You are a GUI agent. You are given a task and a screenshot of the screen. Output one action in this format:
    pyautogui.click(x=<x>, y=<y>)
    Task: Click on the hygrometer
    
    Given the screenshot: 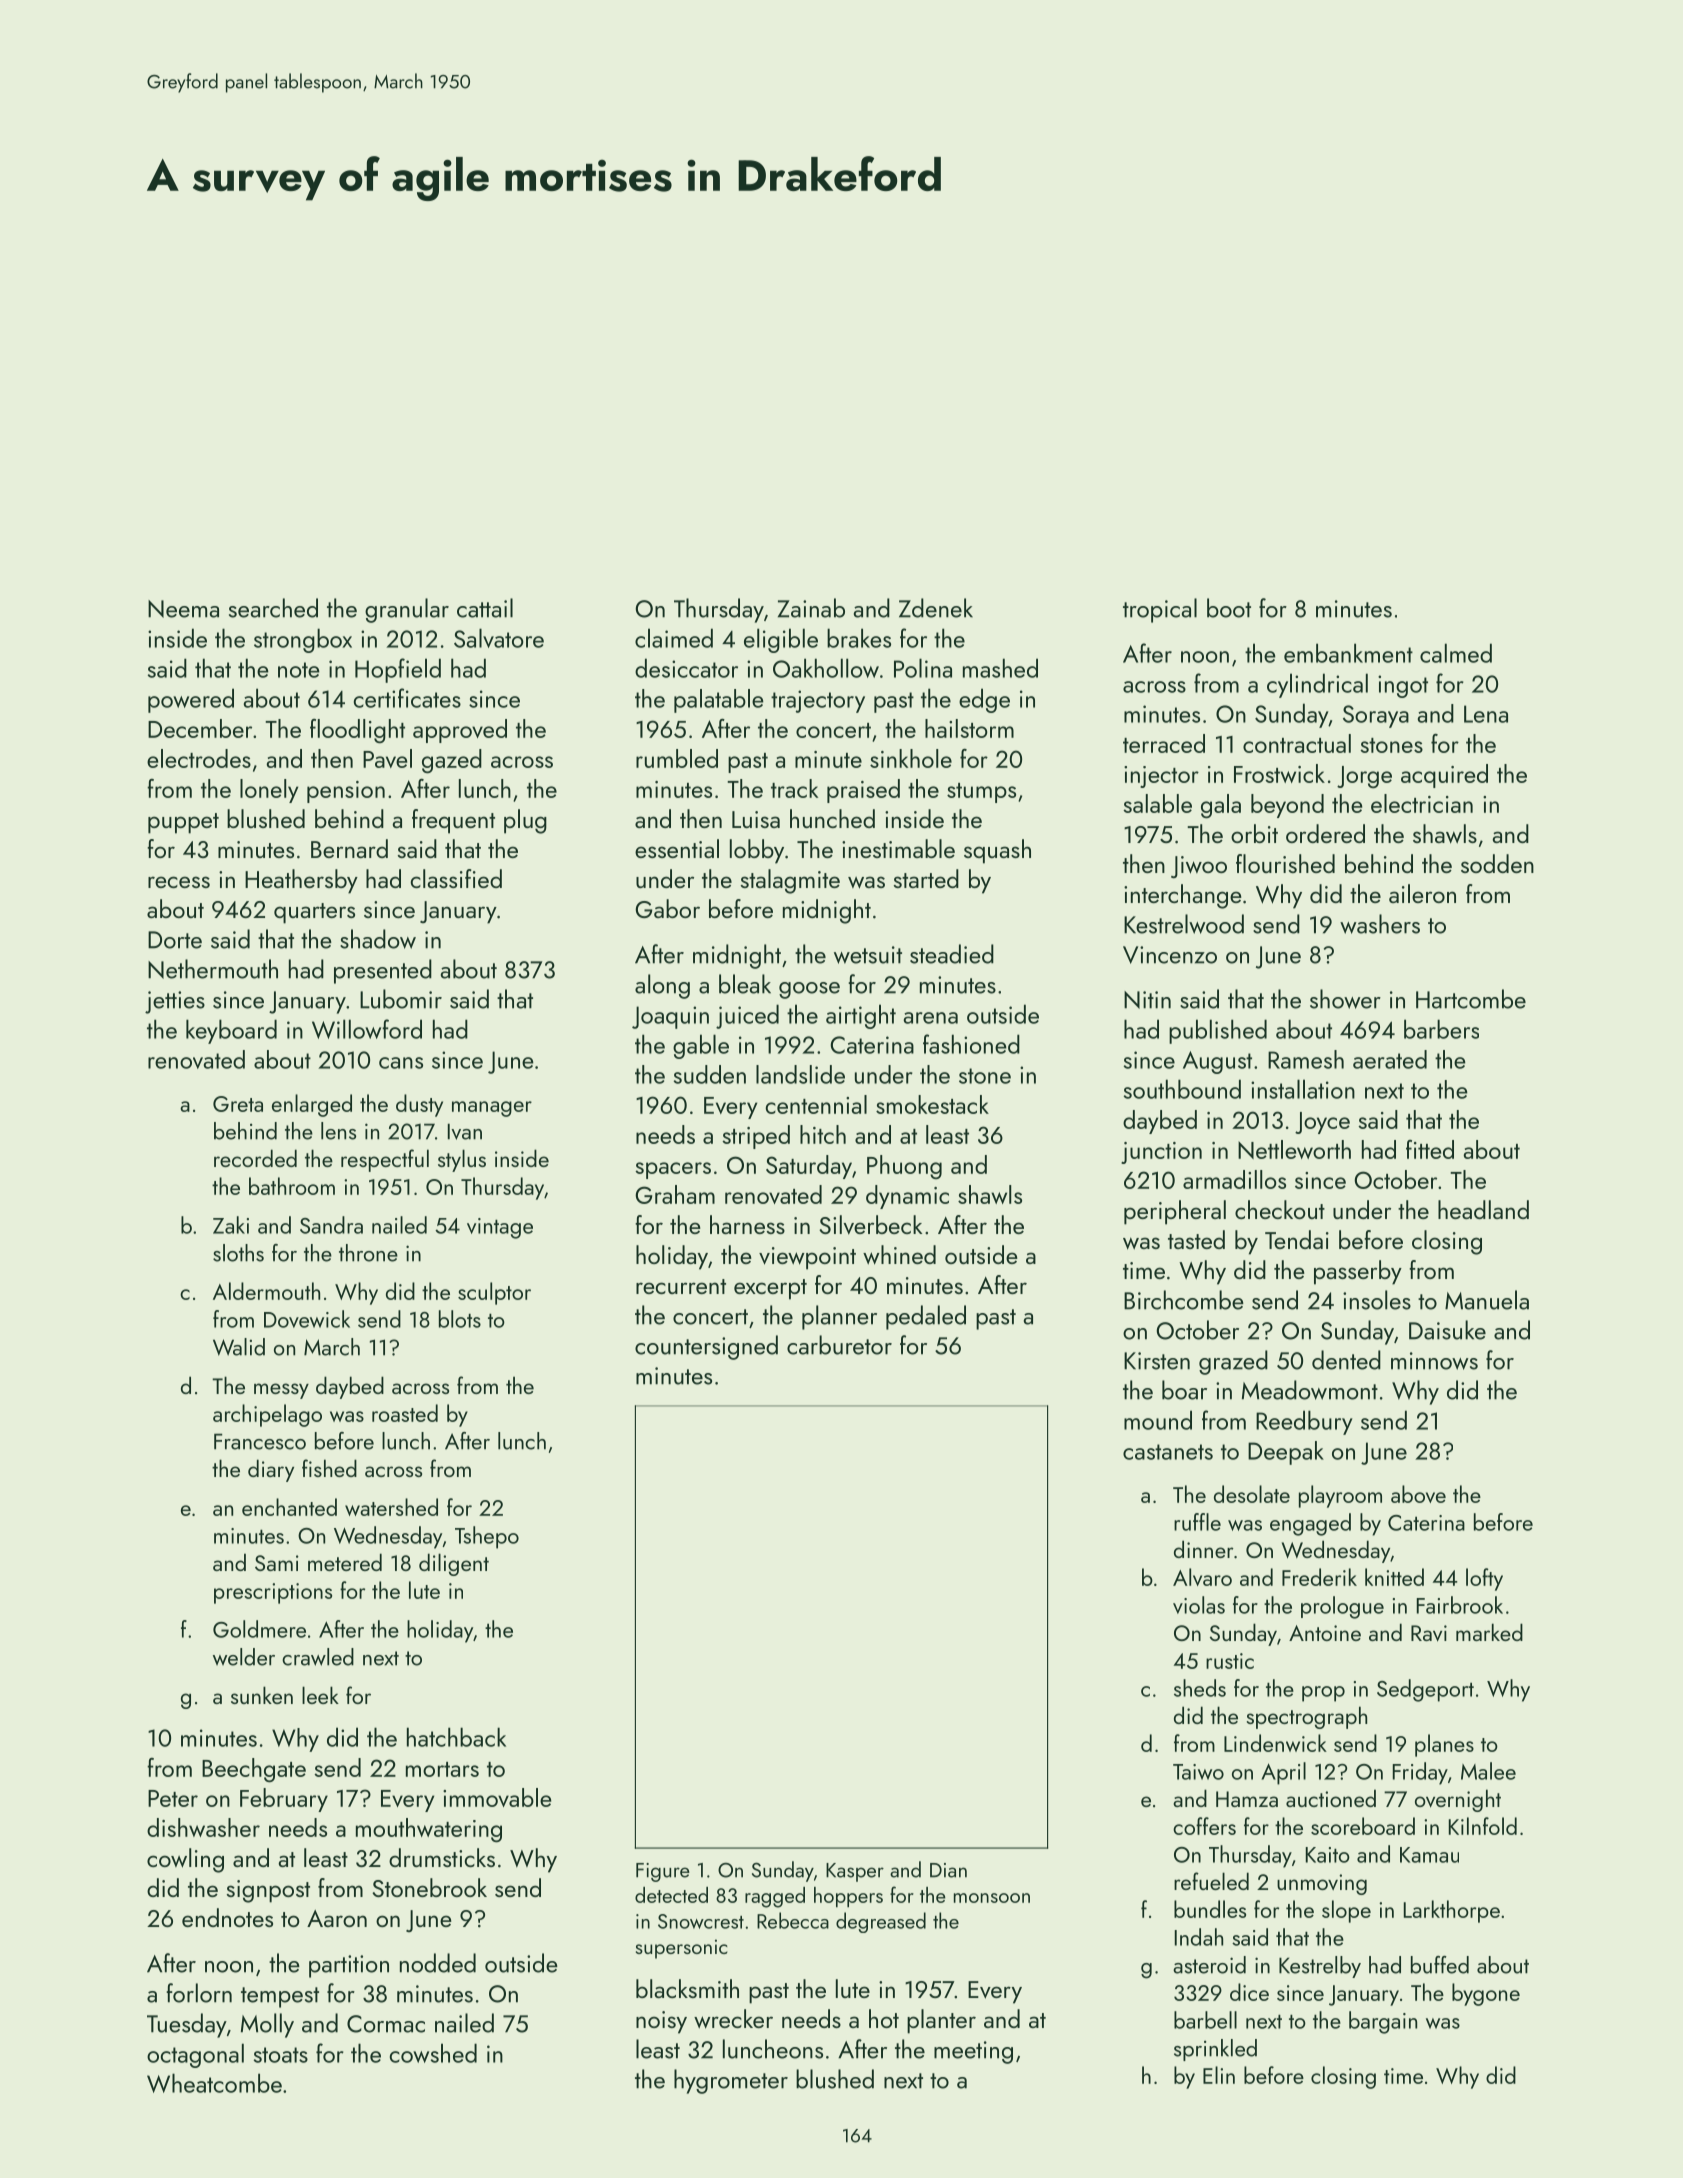 What is the action you would take?
    pyautogui.click(x=731, y=2081)
